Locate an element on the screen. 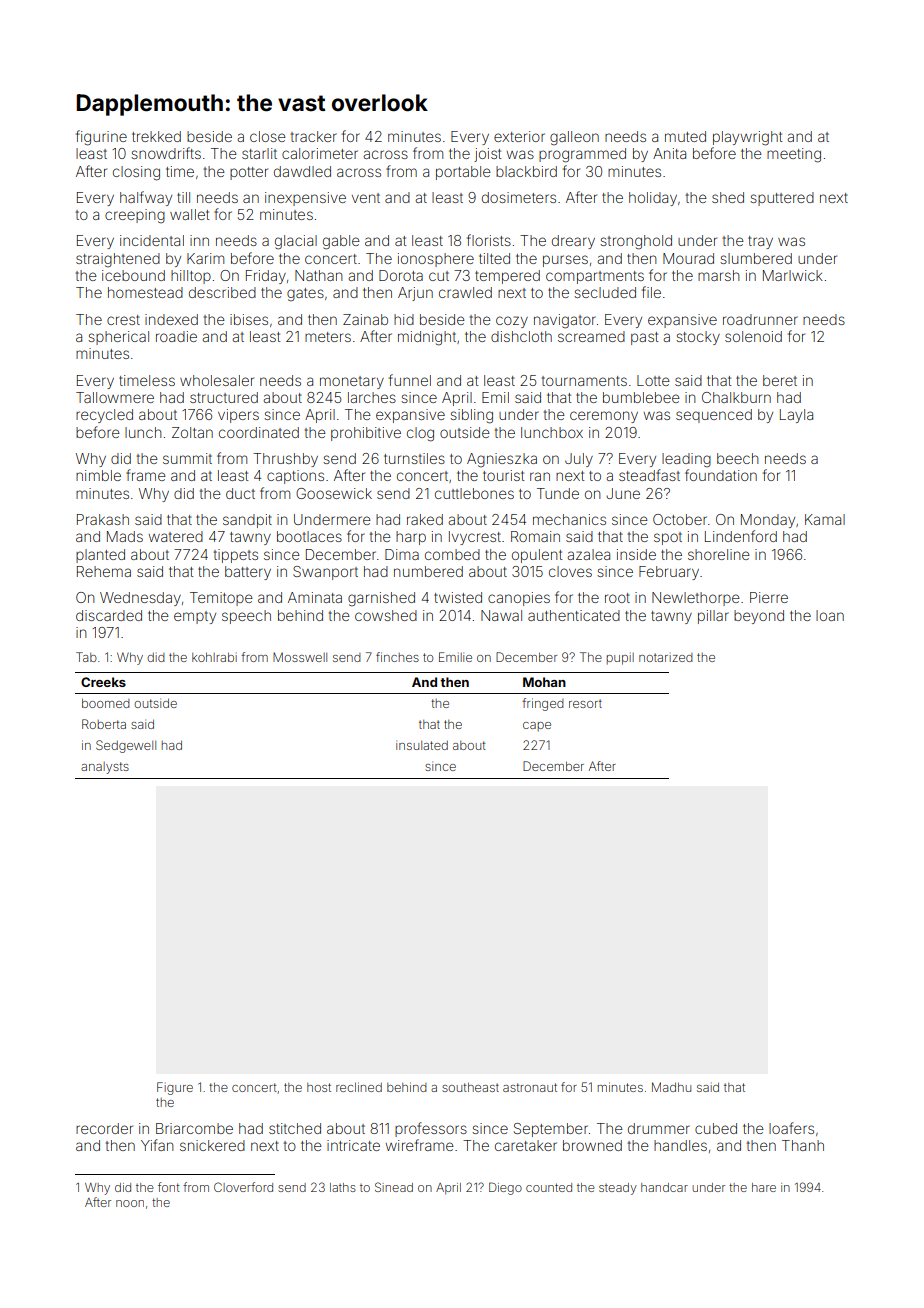 This screenshot has height=1308, width=924. noon is located at coordinates (130, 1203).
